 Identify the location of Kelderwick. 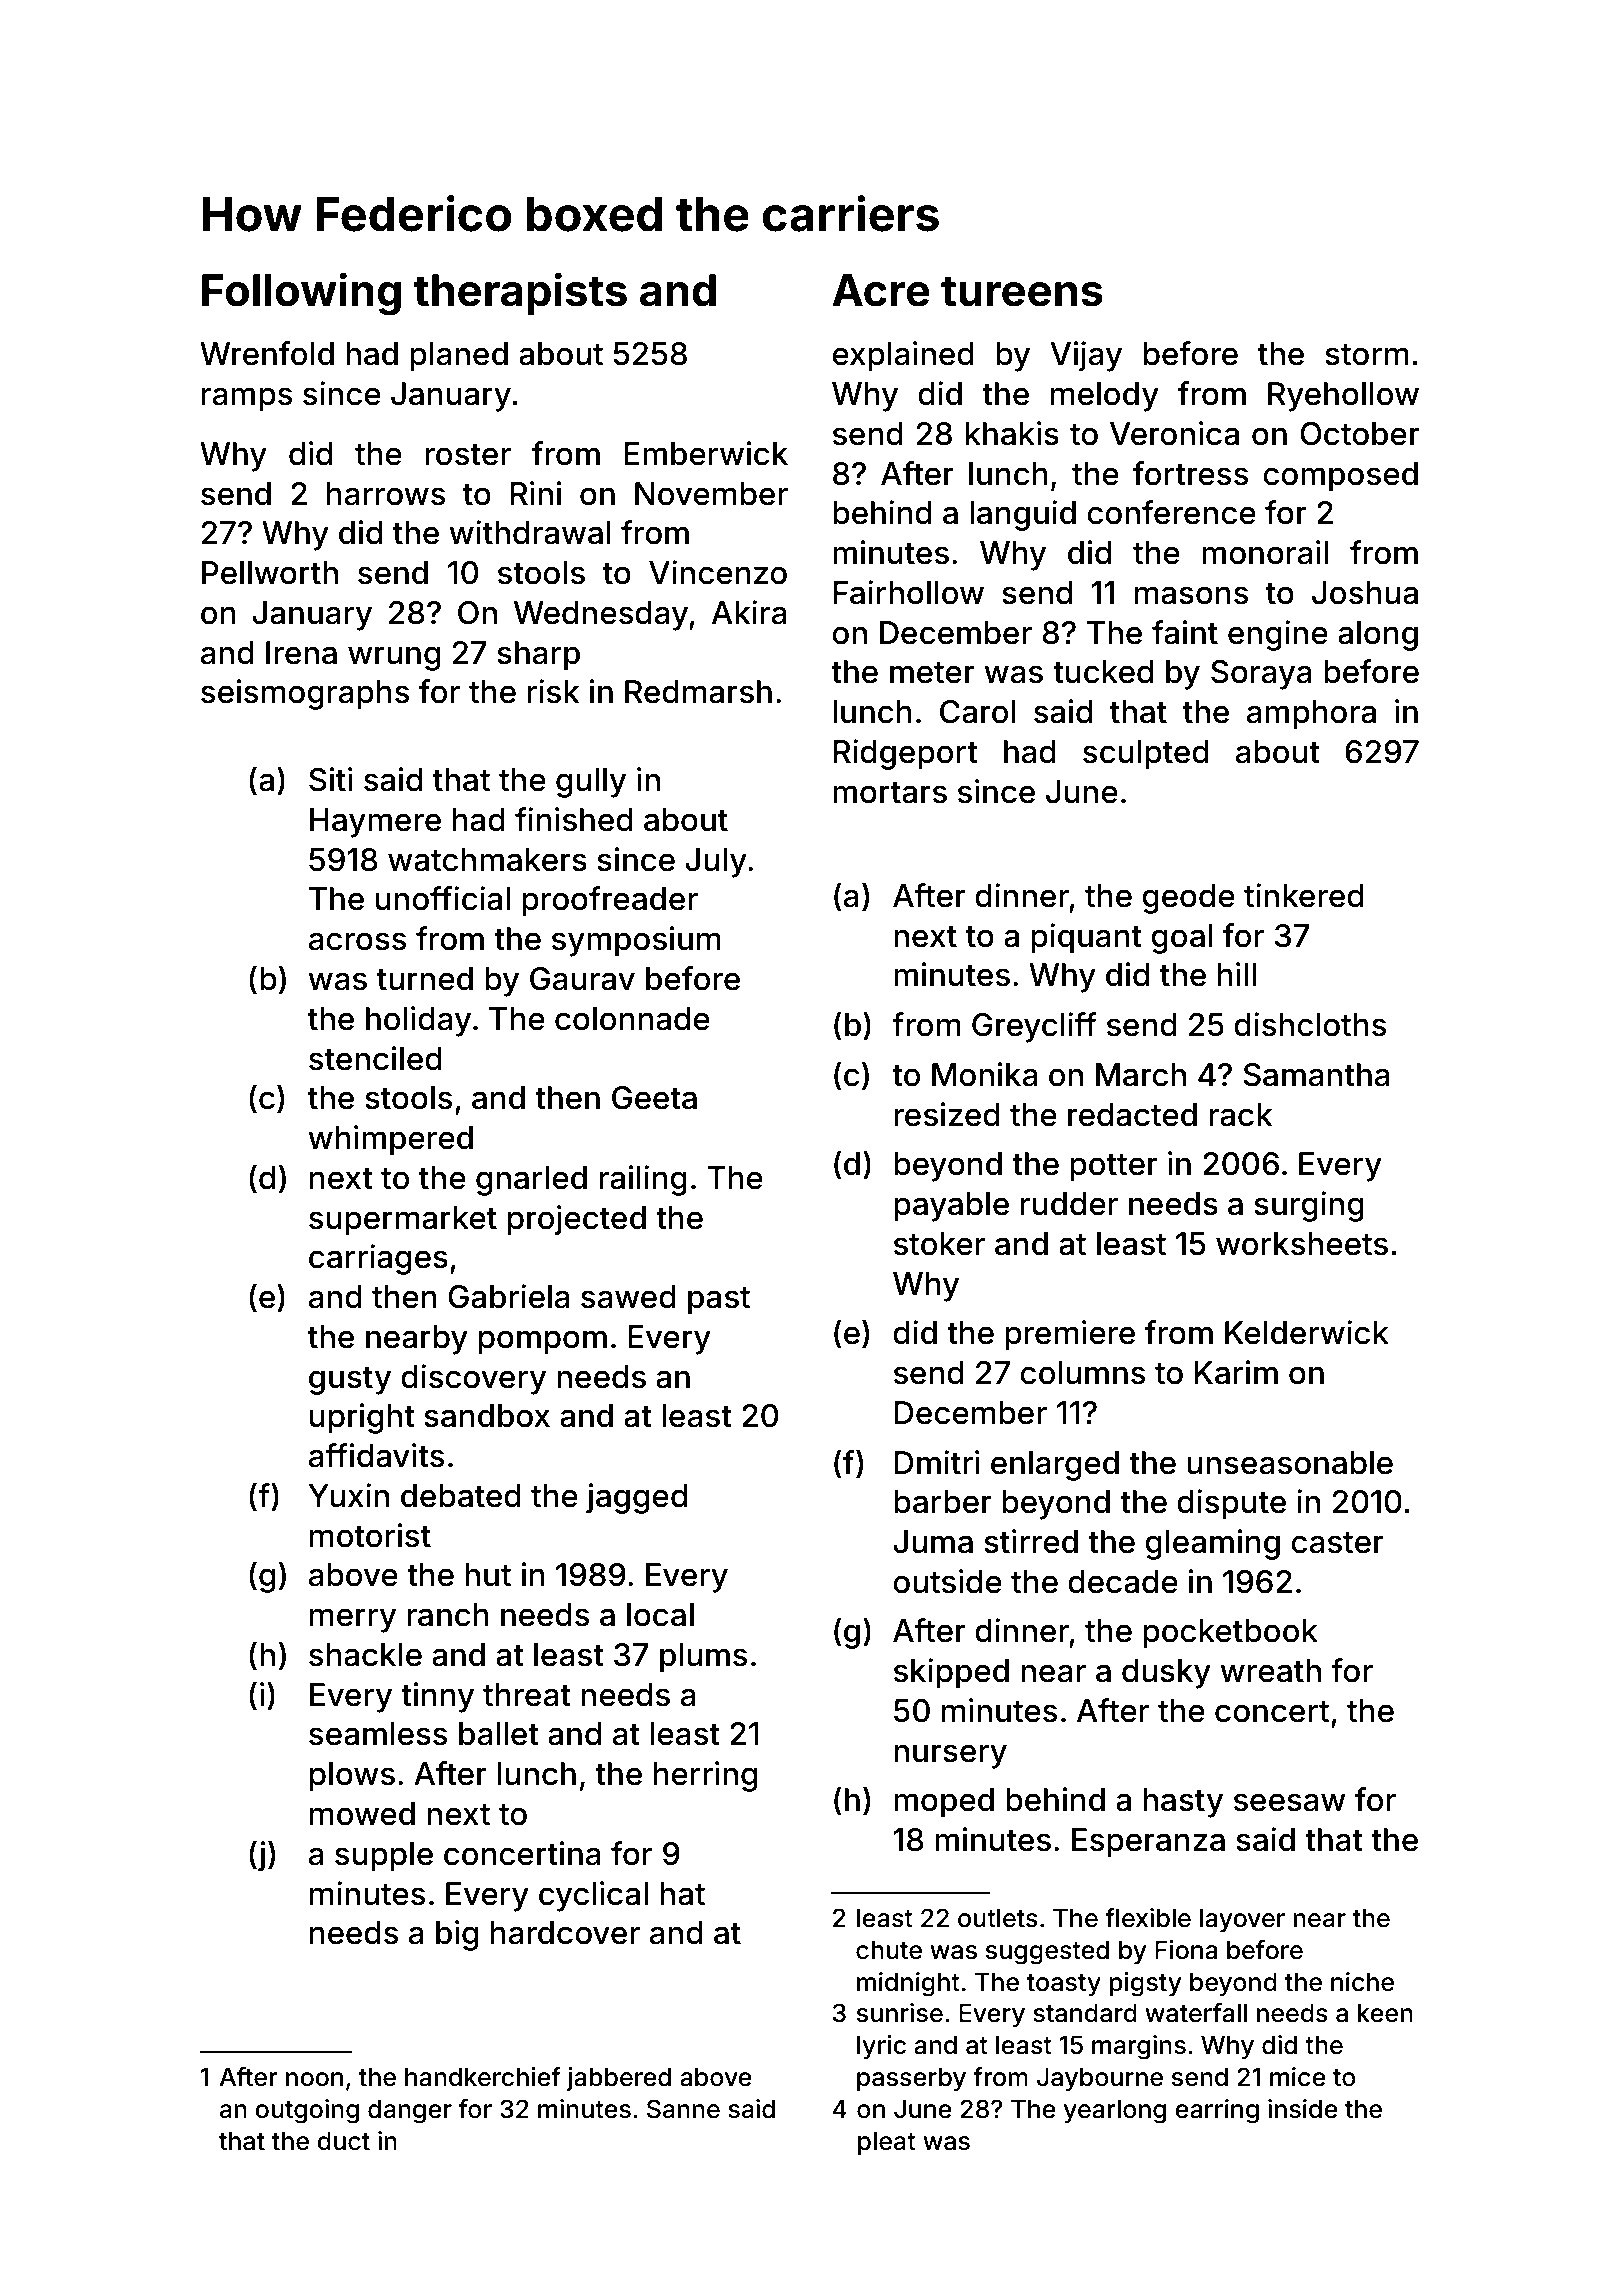
(1307, 1332).
